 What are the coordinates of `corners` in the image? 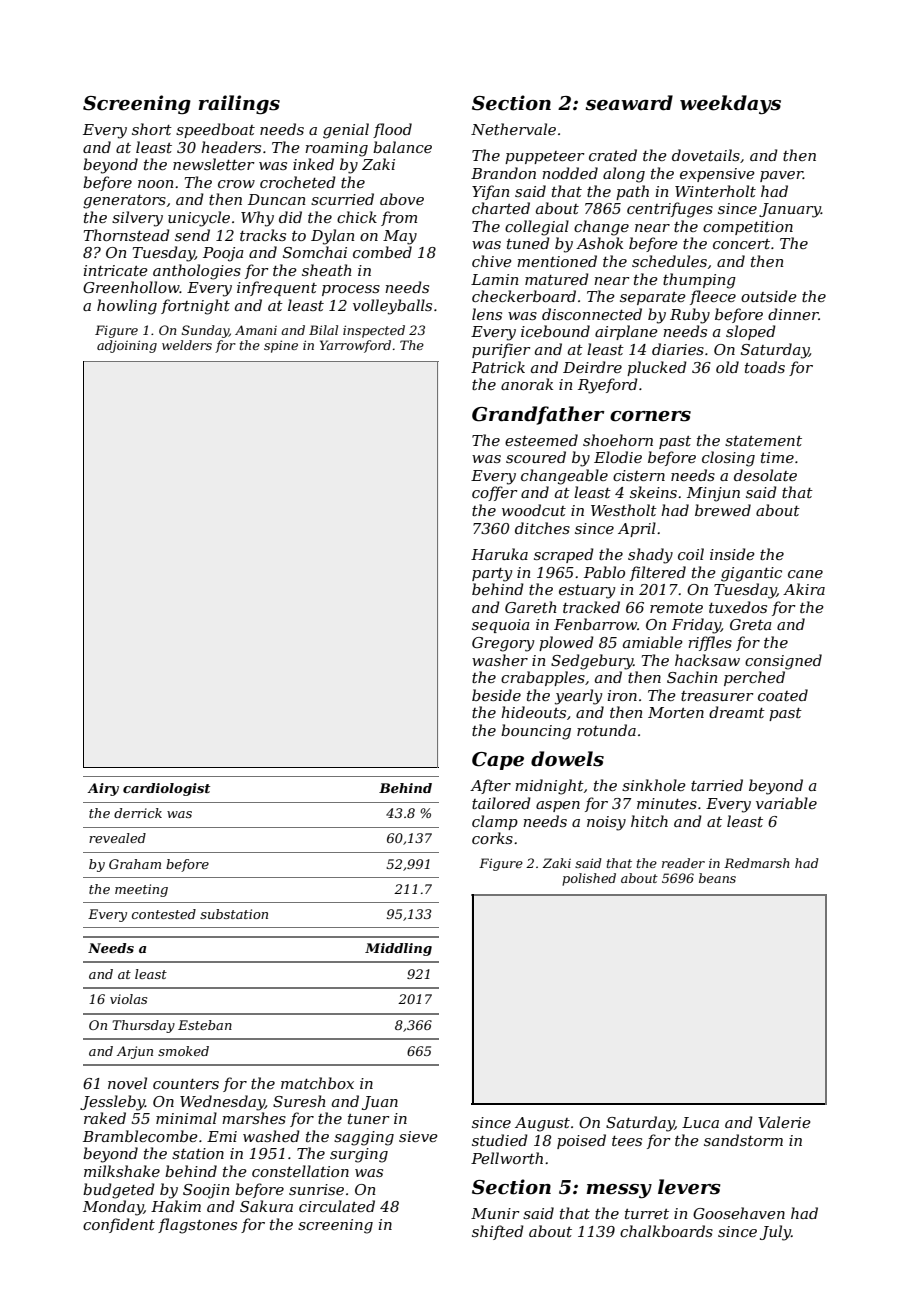 It's located at (650, 416).
